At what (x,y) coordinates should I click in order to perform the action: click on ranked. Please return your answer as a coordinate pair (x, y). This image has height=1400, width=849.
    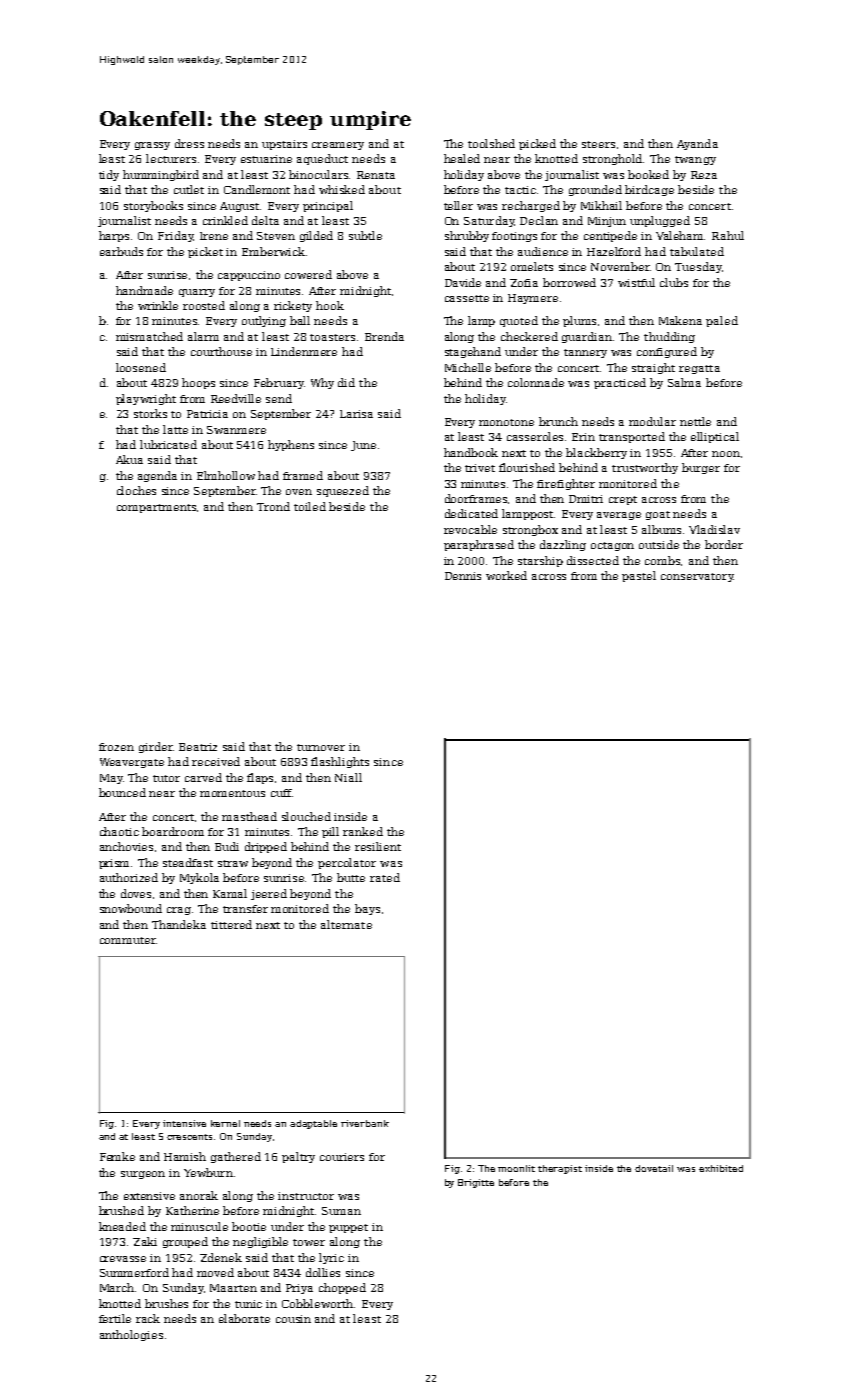
    Looking at the image, I should click on (363, 831).
